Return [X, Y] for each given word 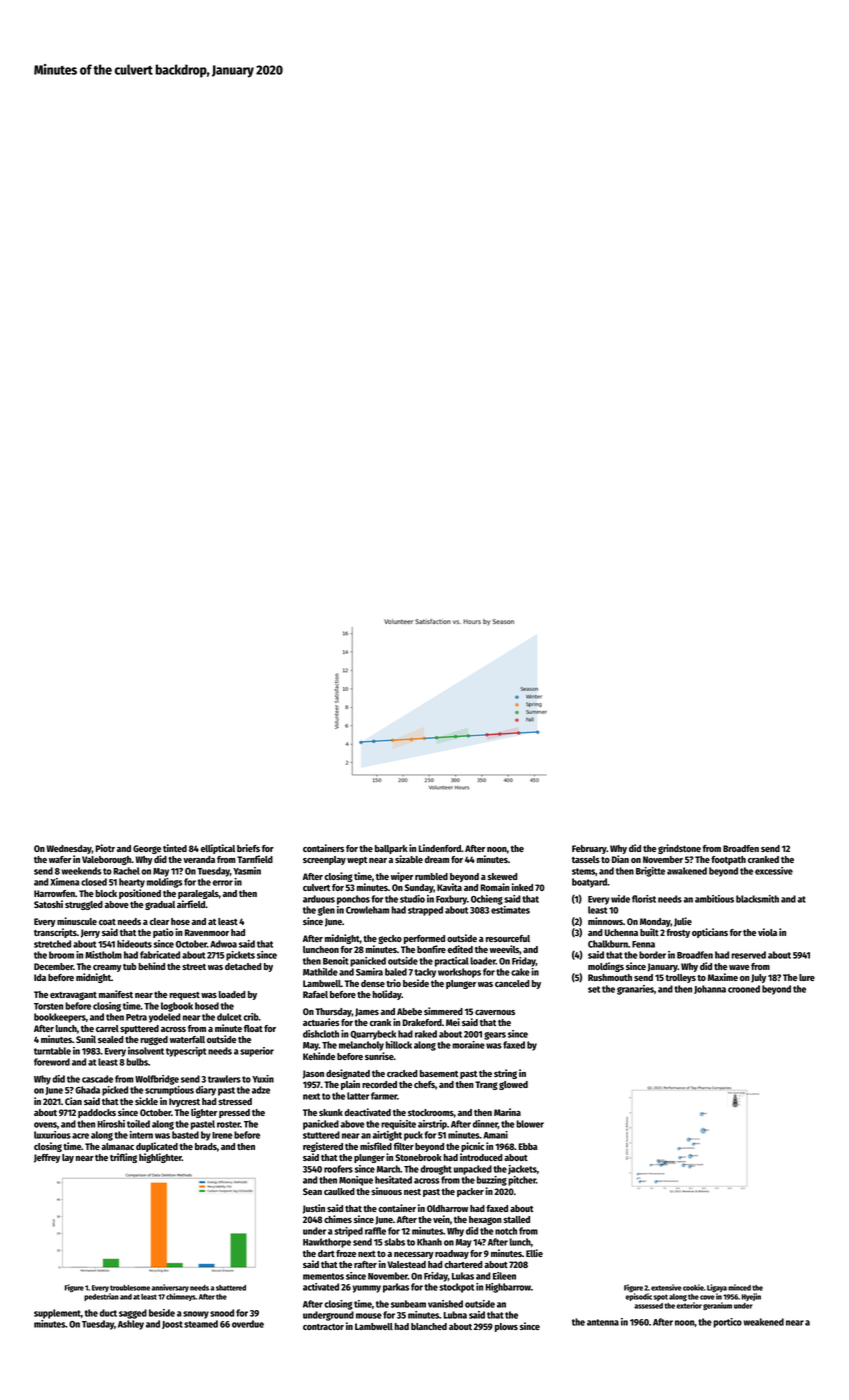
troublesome [130, 1288]
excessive [774, 871]
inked [522, 887]
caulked [339, 1191]
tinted [175, 848]
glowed [513, 1085]
